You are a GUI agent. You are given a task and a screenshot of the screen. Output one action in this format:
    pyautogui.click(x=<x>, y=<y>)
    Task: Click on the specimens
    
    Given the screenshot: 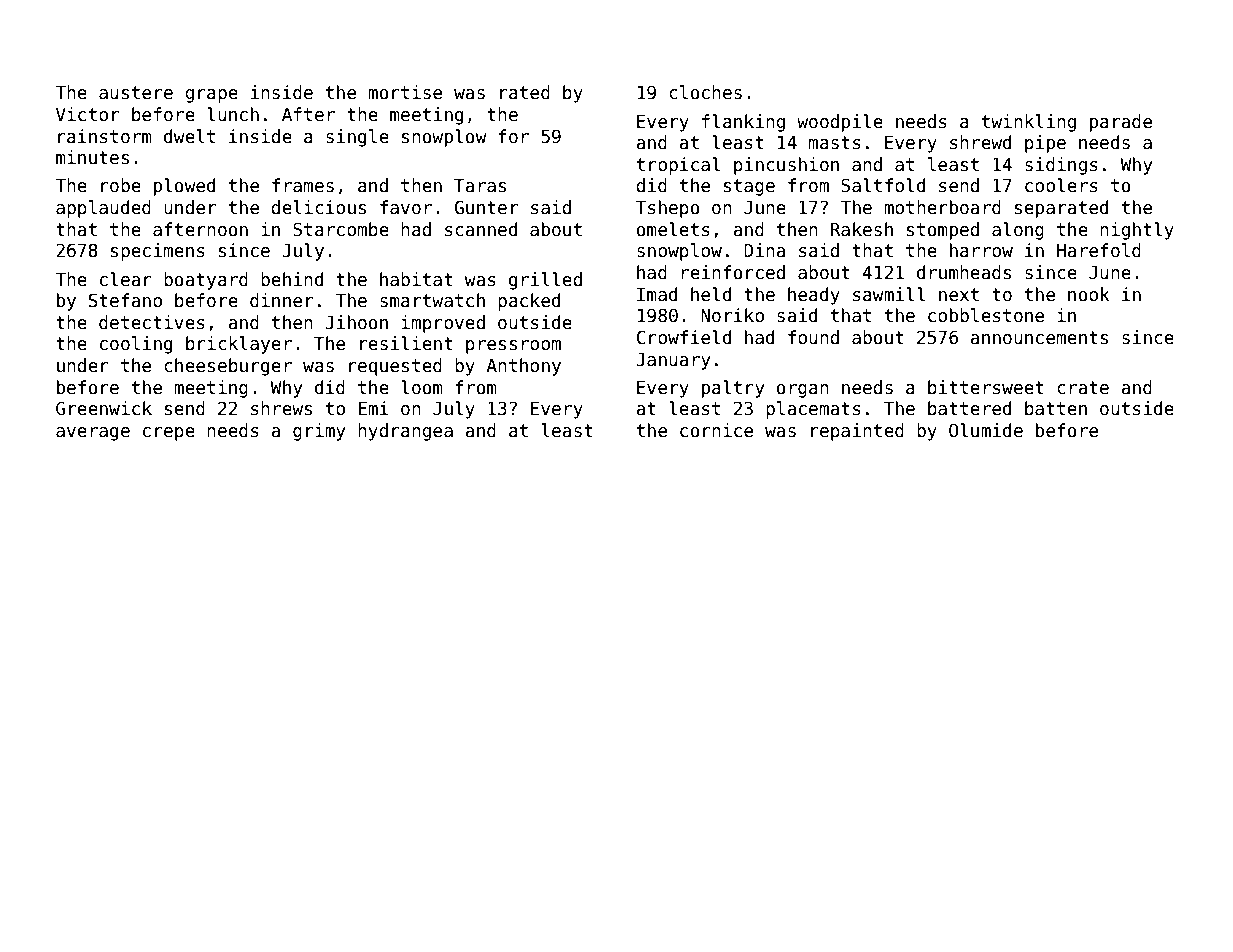 What is the action you would take?
    pyautogui.click(x=158, y=252)
